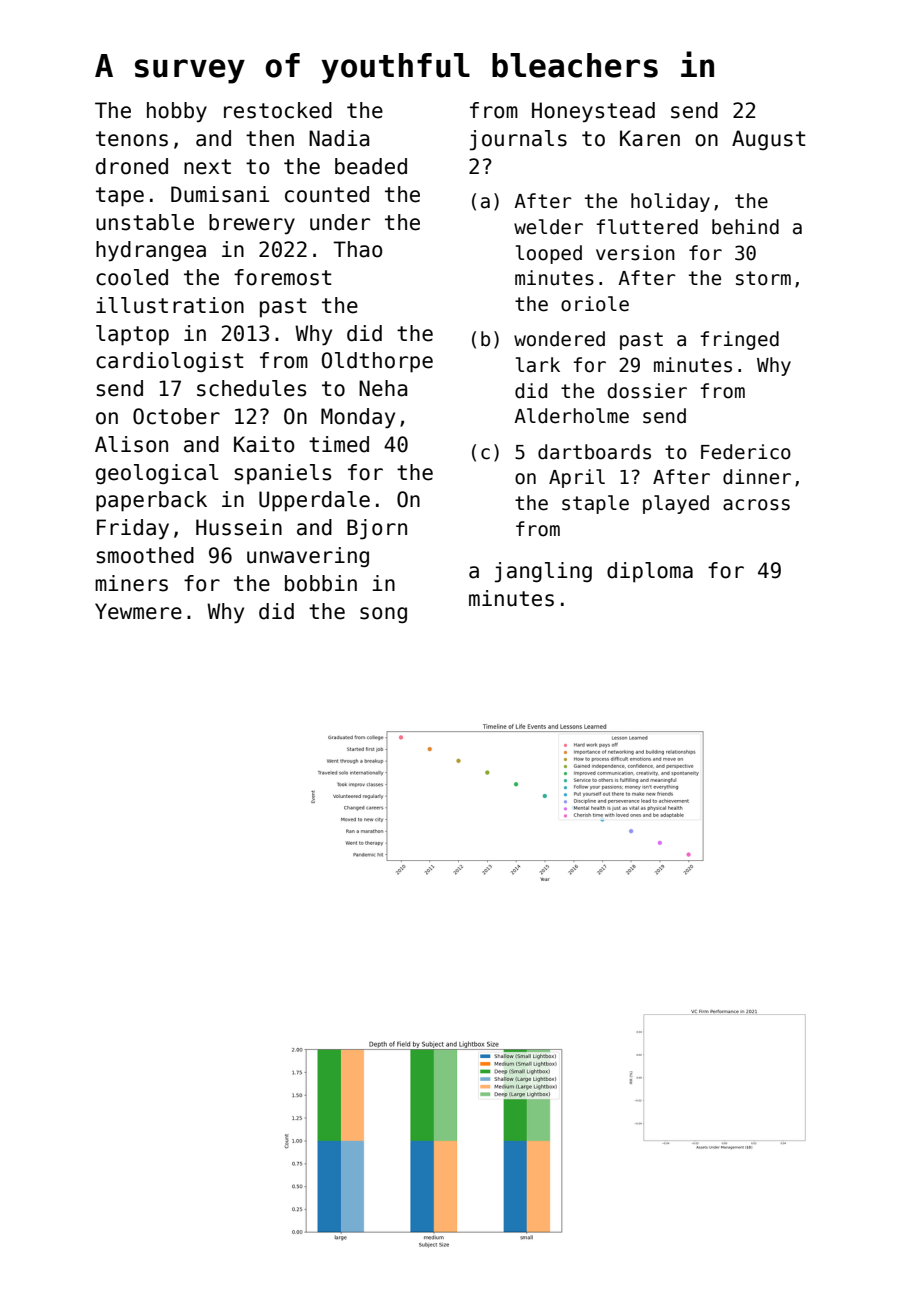 The height and width of the screenshot is (1316, 908). I want to click on Yewmere, so click(138, 611).
